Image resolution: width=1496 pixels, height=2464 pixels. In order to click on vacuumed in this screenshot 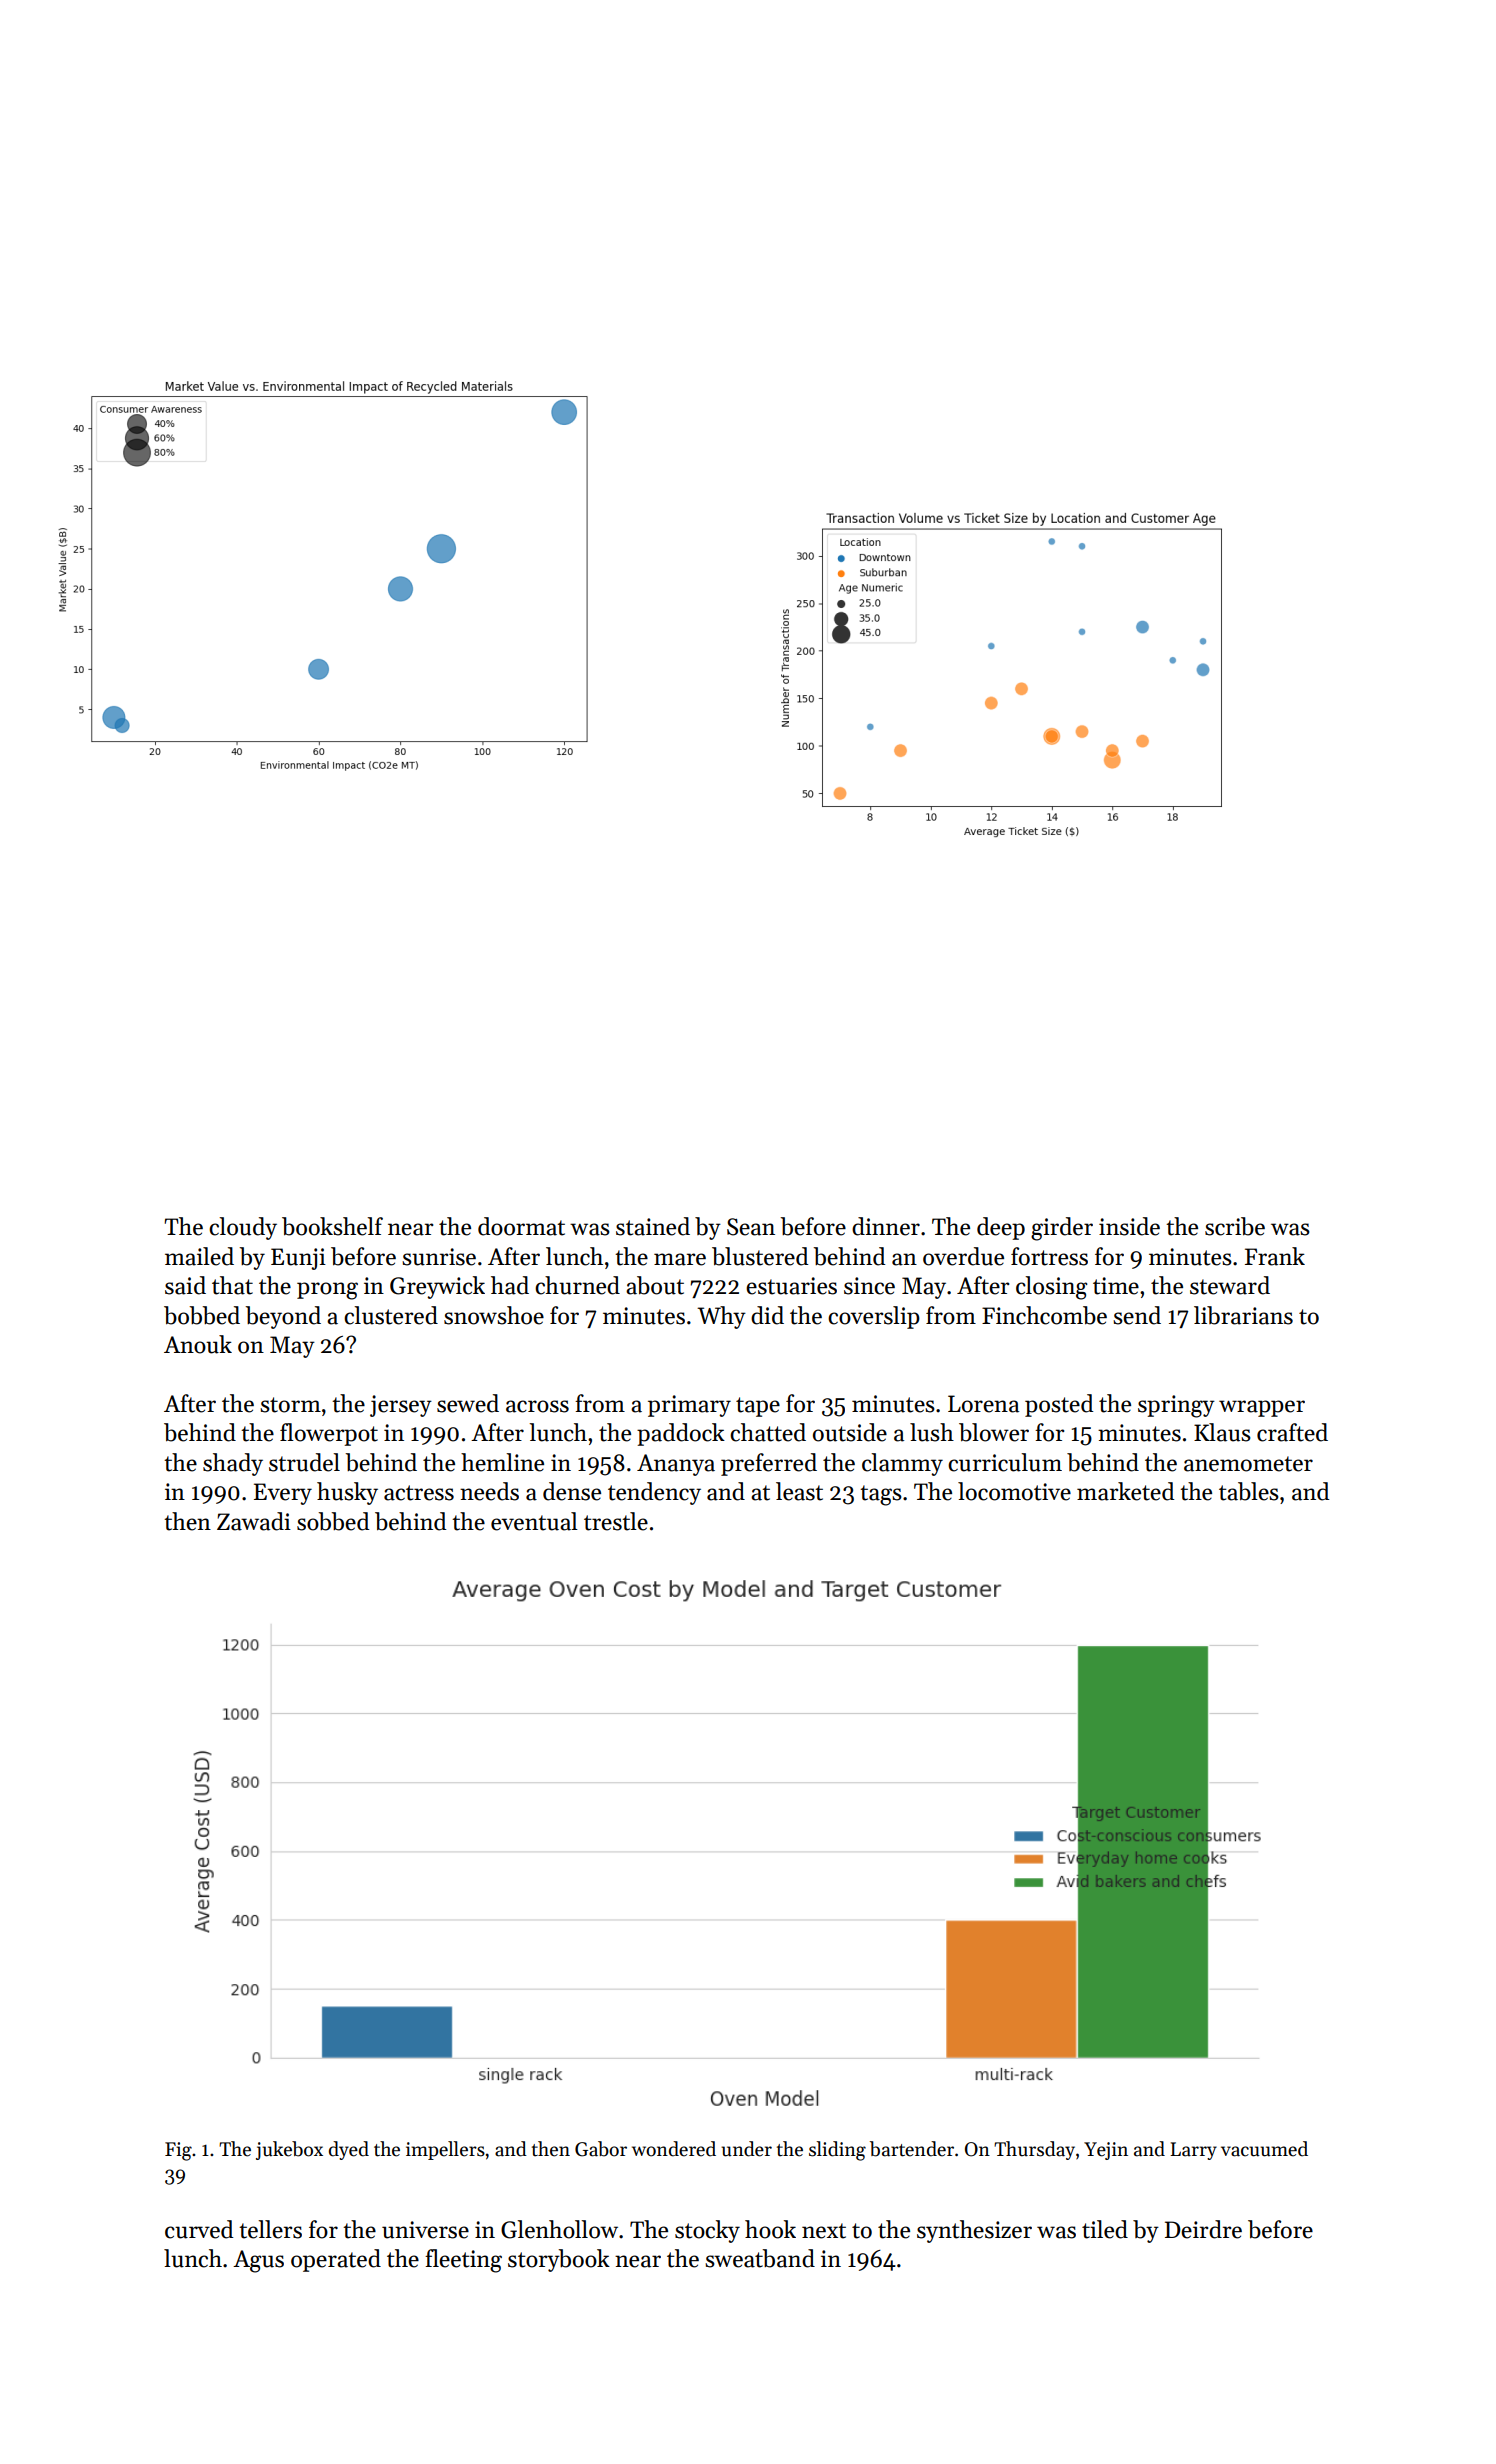, I will do `click(1264, 2149)`.
